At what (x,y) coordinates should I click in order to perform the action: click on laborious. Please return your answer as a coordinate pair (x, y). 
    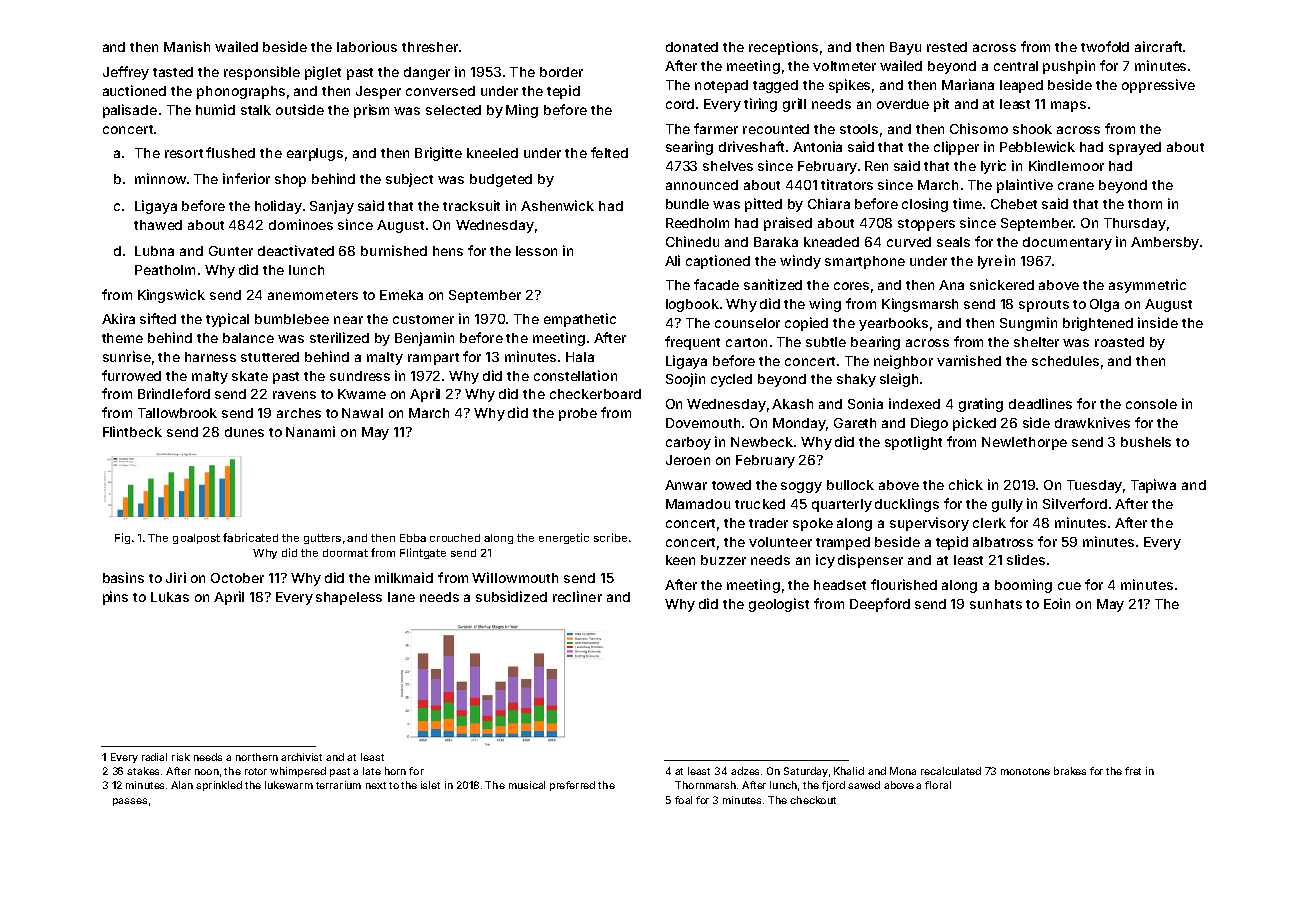
    Looking at the image, I should click on (367, 46).
